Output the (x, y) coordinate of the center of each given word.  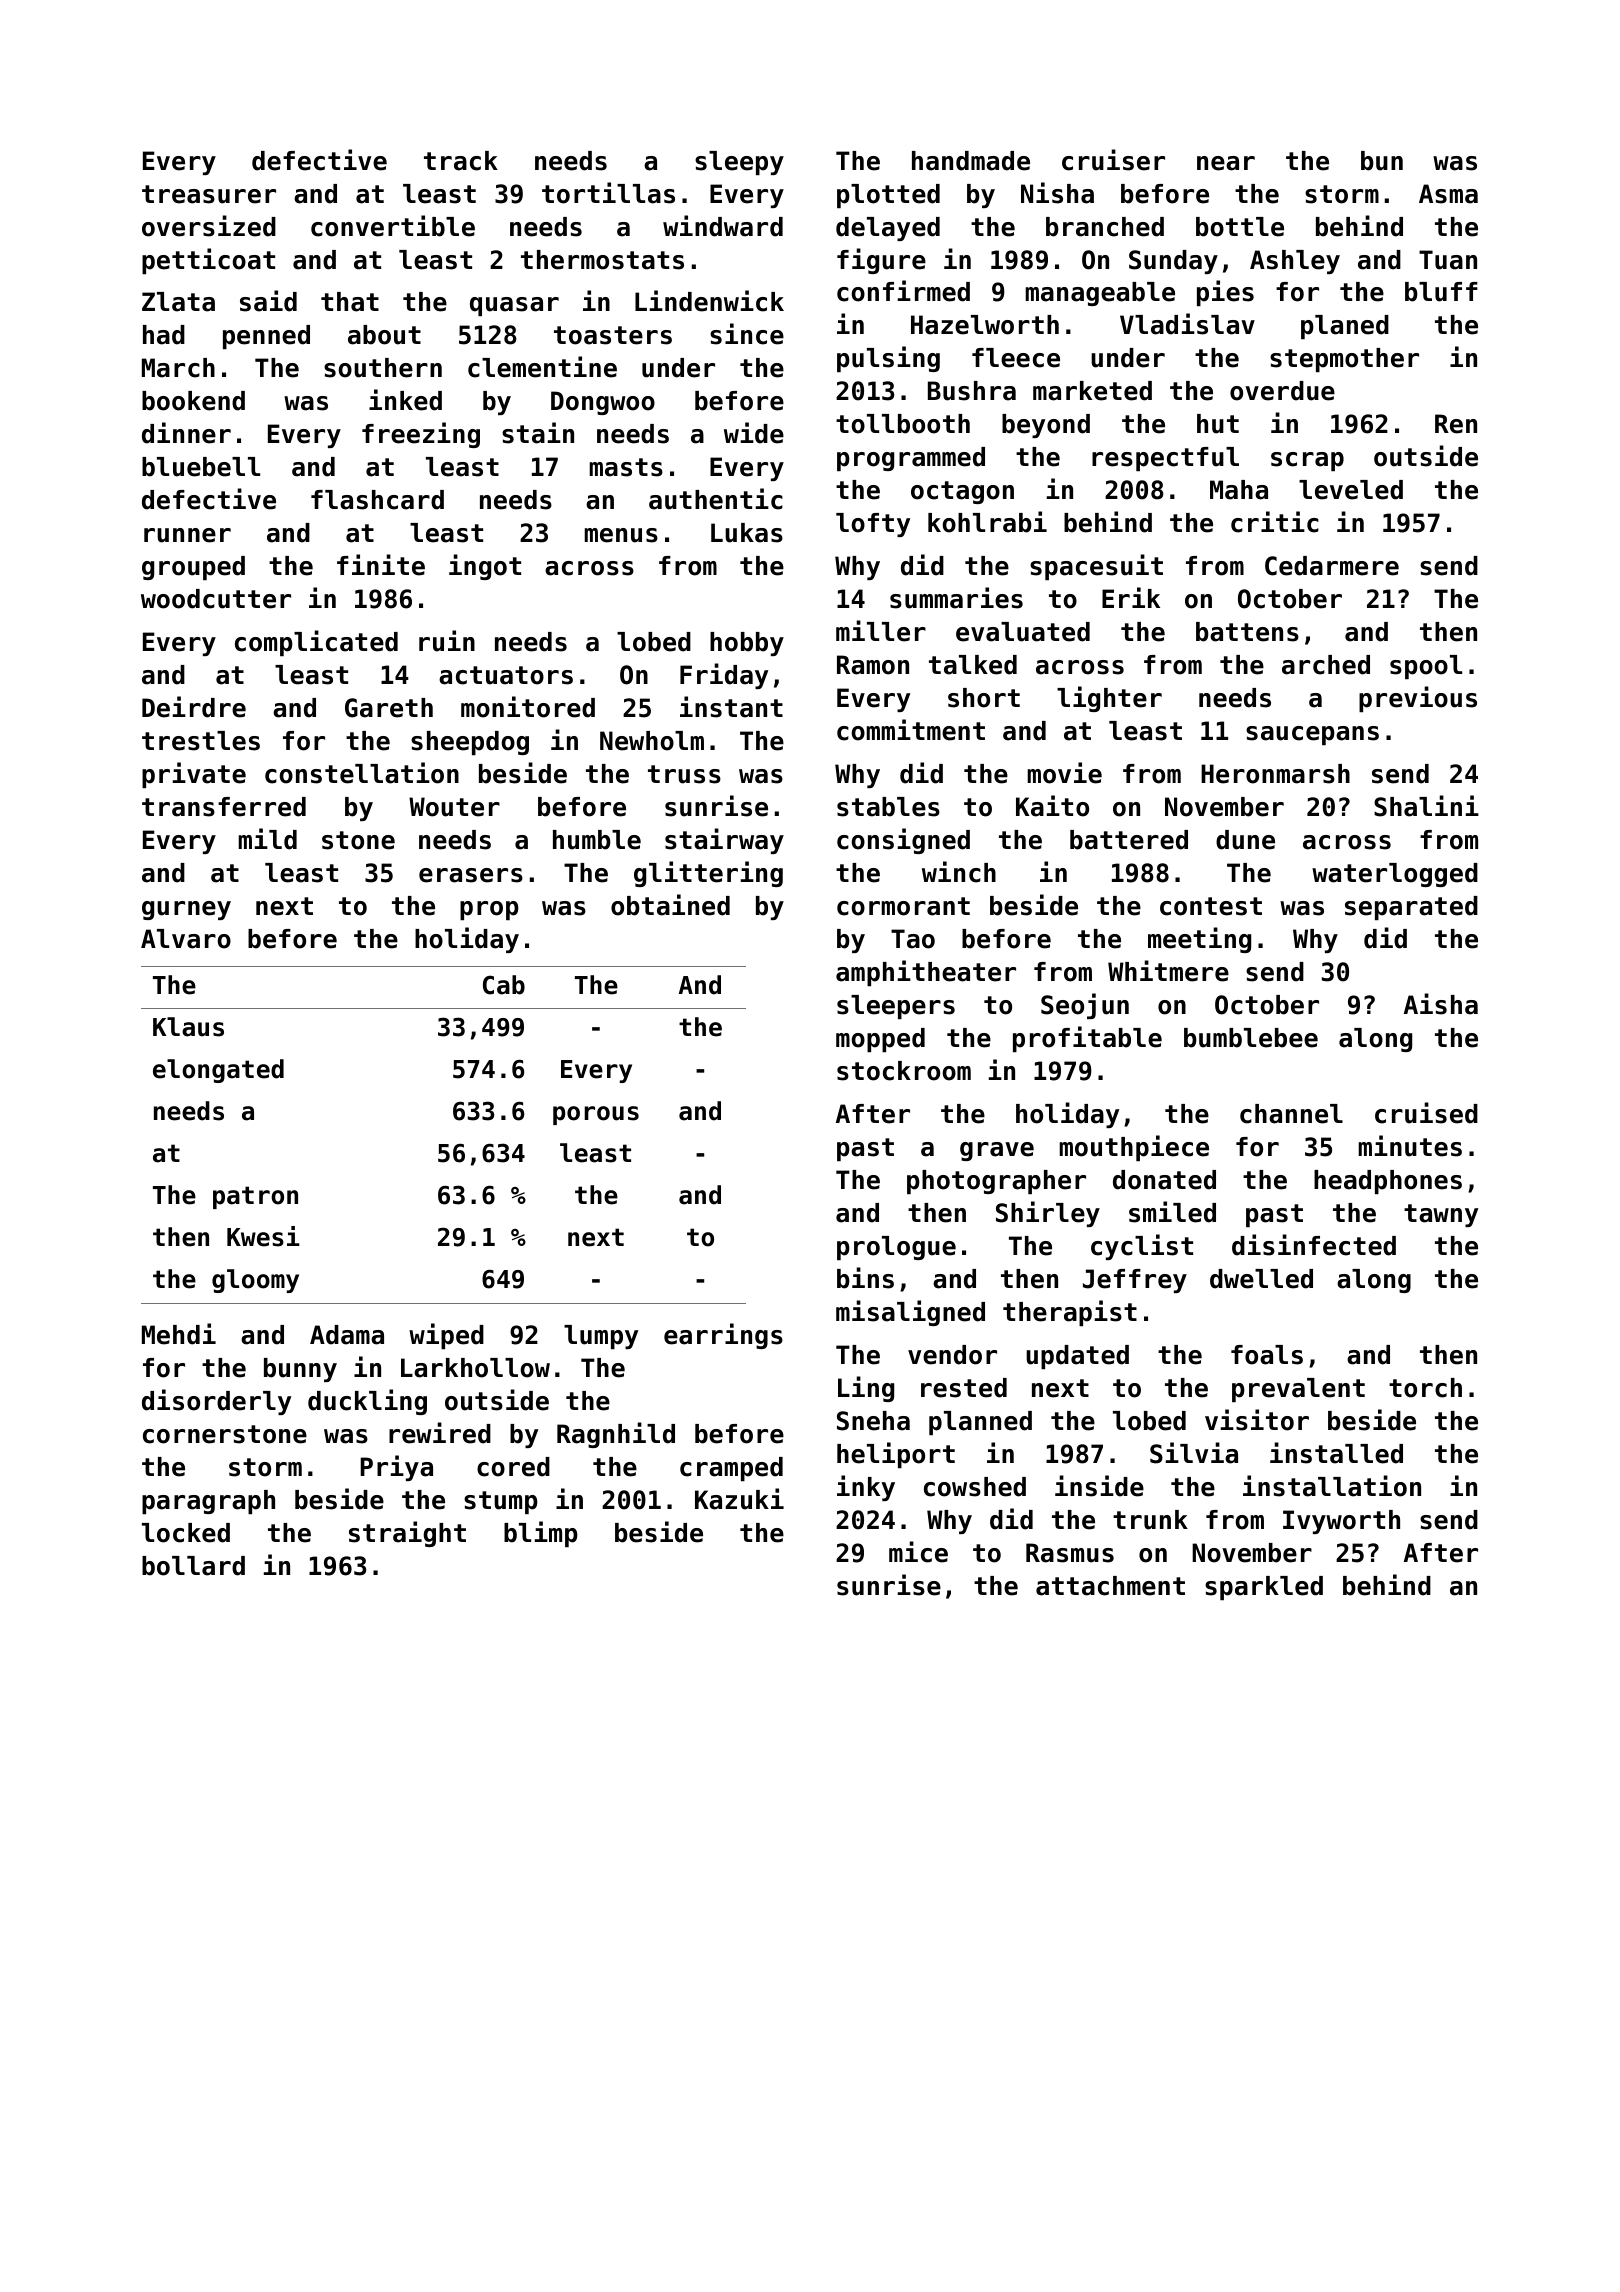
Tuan (1448, 260)
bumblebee (1251, 1038)
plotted (888, 196)
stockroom (904, 1071)
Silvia (1194, 1453)
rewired (440, 1433)
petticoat (208, 261)
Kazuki (739, 1499)
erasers (471, 875)
